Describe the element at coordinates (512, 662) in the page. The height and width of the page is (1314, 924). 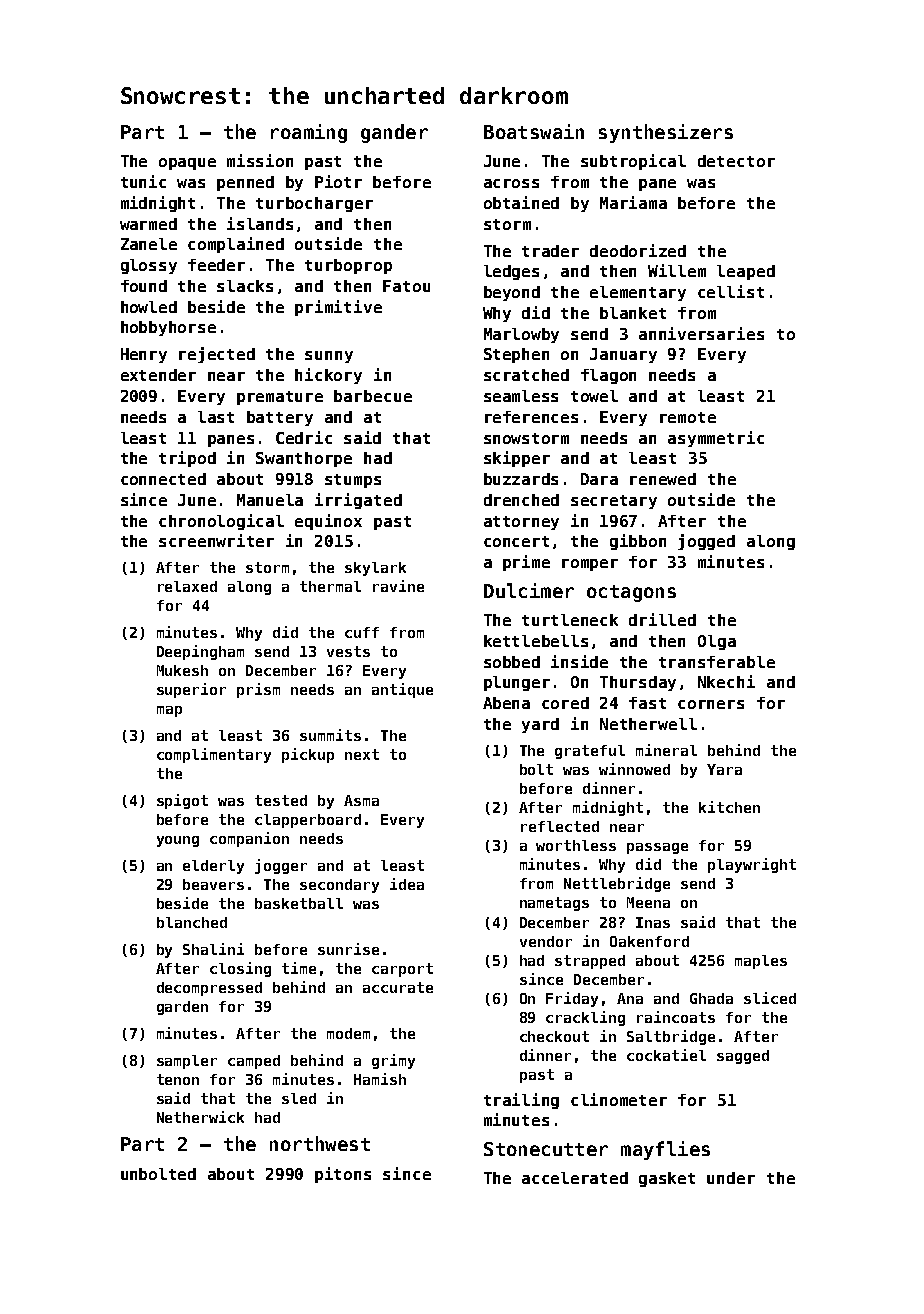
I see `sobbed` at that location.
